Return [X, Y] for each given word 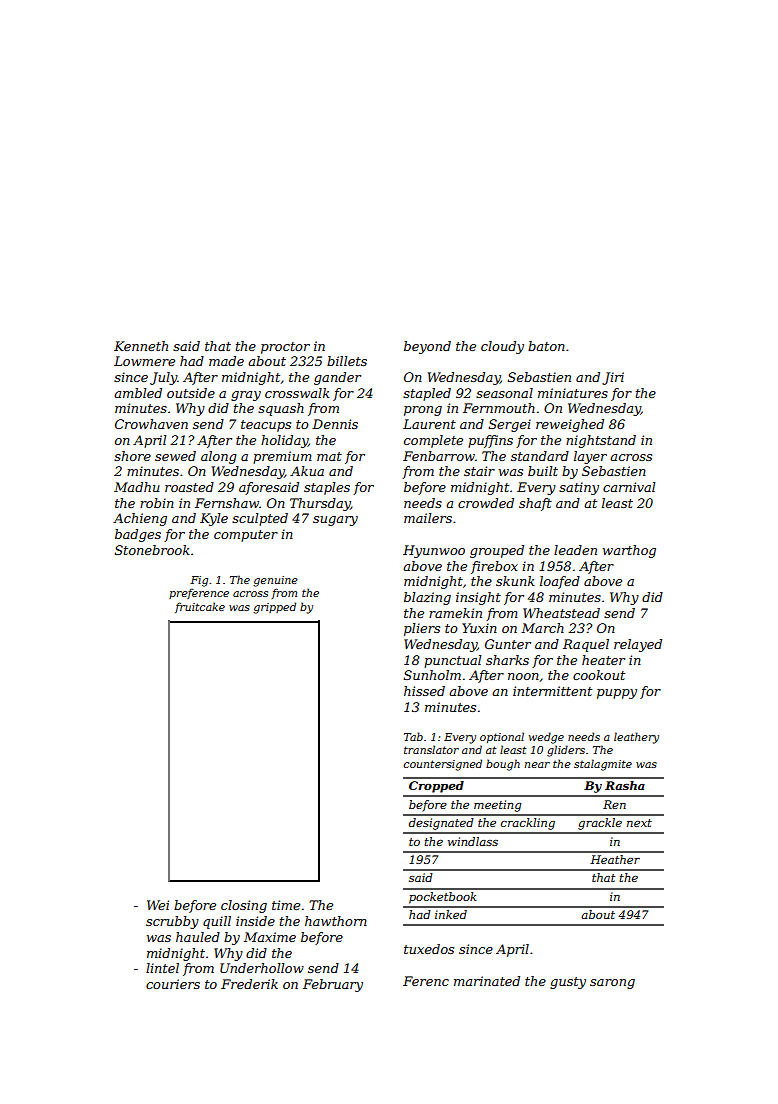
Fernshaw [227, 503]
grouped [497, 551]
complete [433, 441]
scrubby [172, 922]
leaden [575, 550]
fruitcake [200, 607]
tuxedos [429, 949]
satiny [579, 488]
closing [244, 906]
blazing [427, 598]
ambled [138, 393]
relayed [638, 645]
